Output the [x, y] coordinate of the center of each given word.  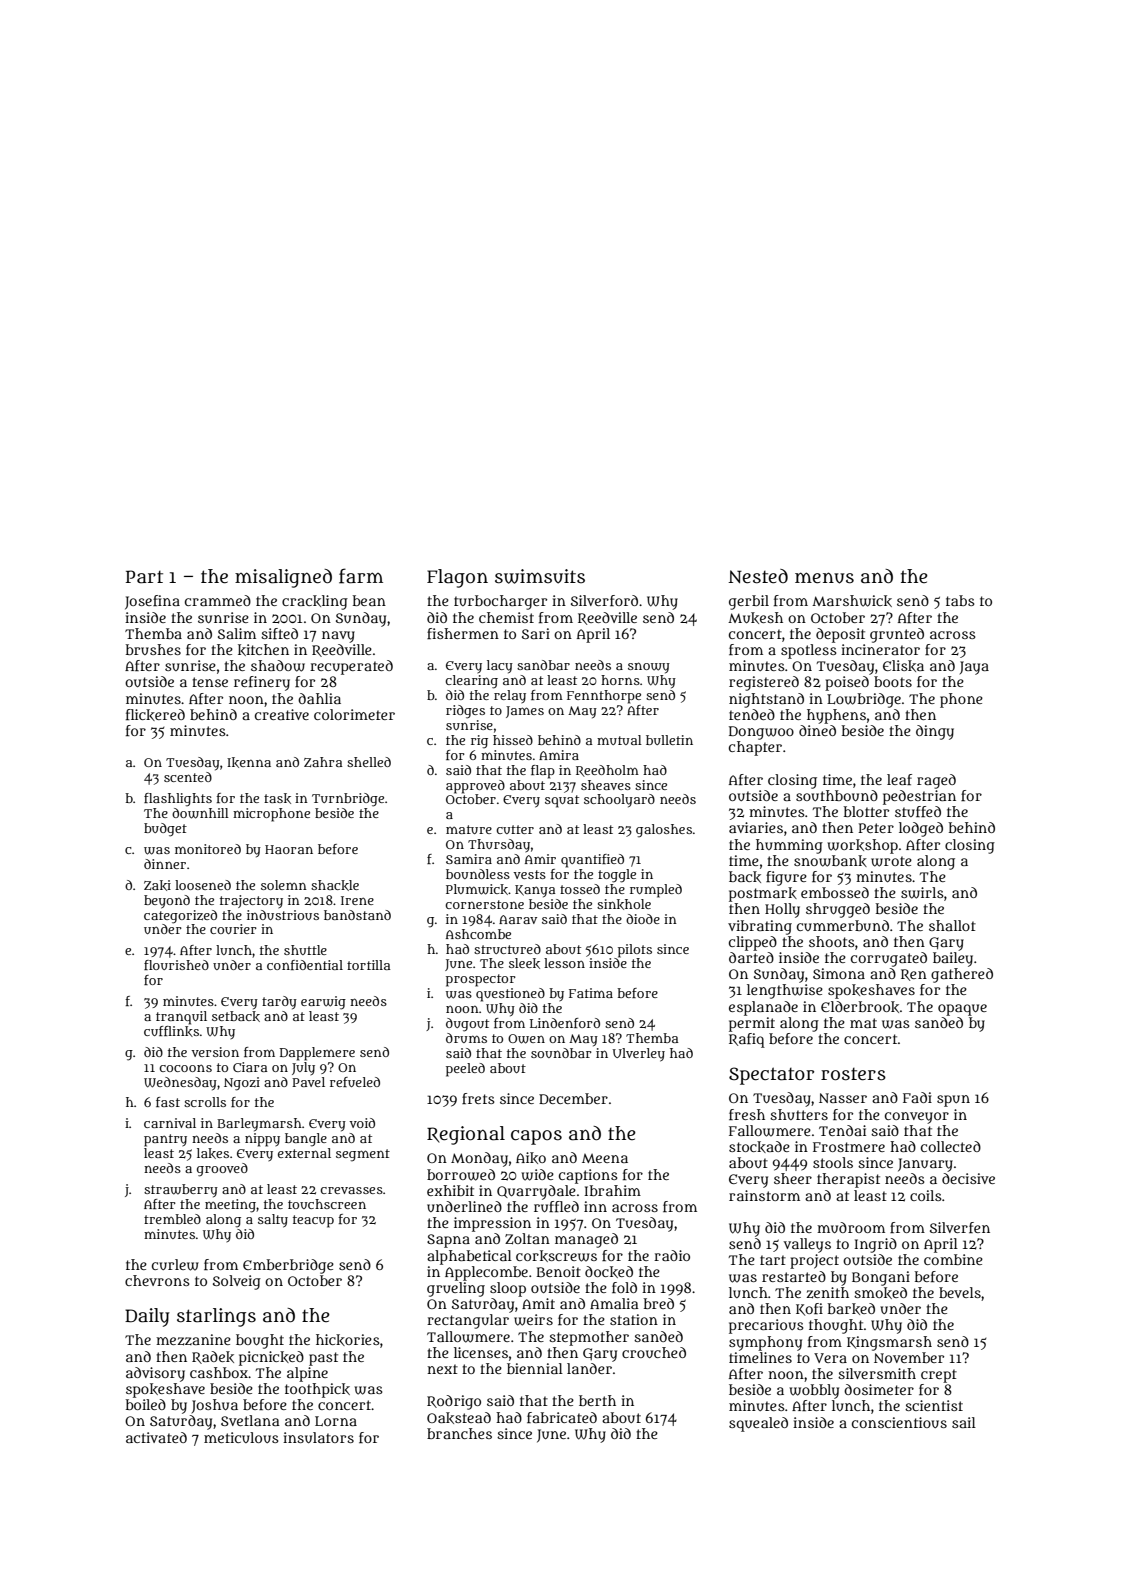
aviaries [756, 827]
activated [156, 1437]
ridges [465, 712]
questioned [510, 995]
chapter [755, 748]
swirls [922, 893]
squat [562, 801]
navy [338, 637]
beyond [167, 902]
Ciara [250, 1067]
